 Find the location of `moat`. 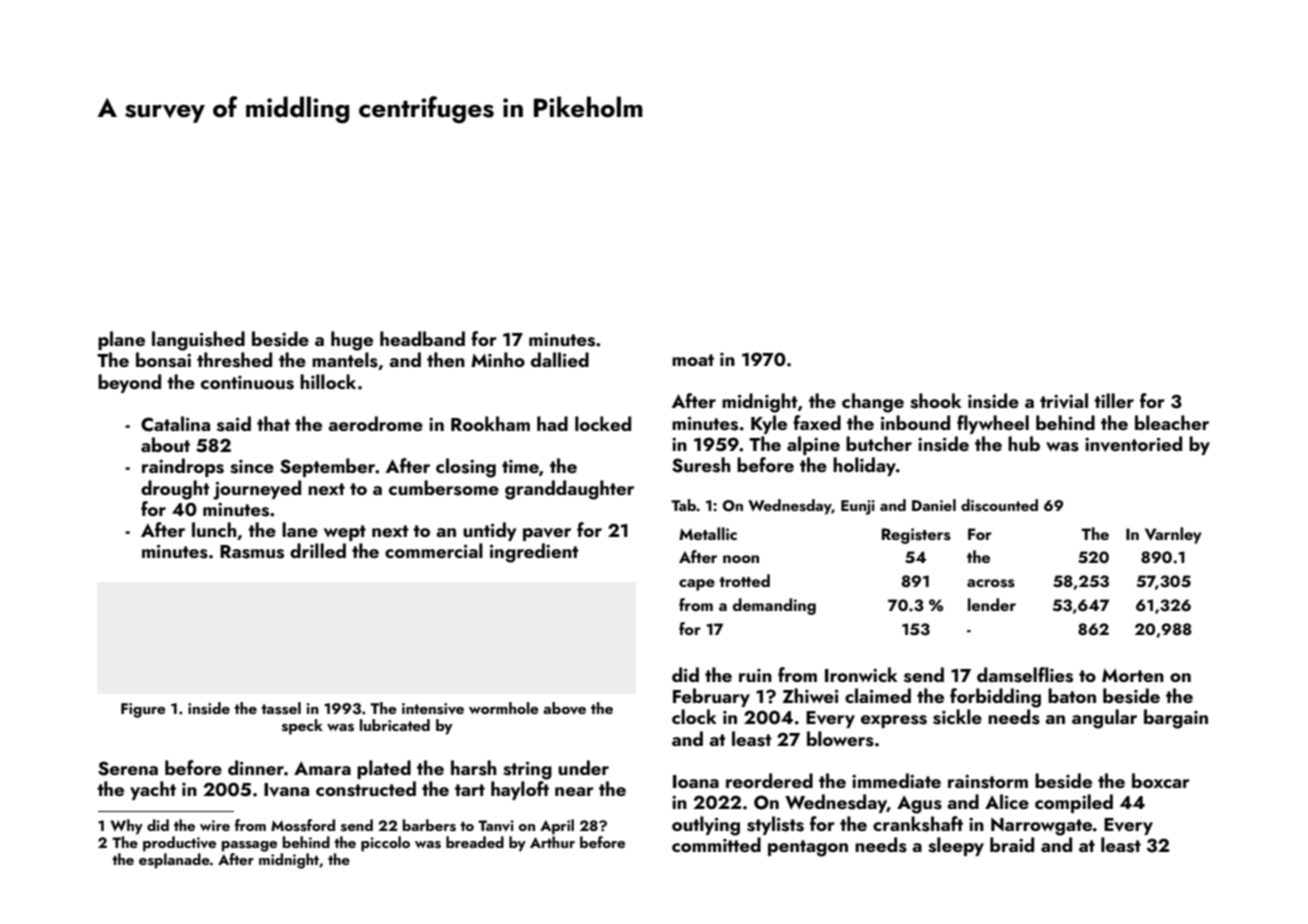

moat is located at coordinates (693, 360).
